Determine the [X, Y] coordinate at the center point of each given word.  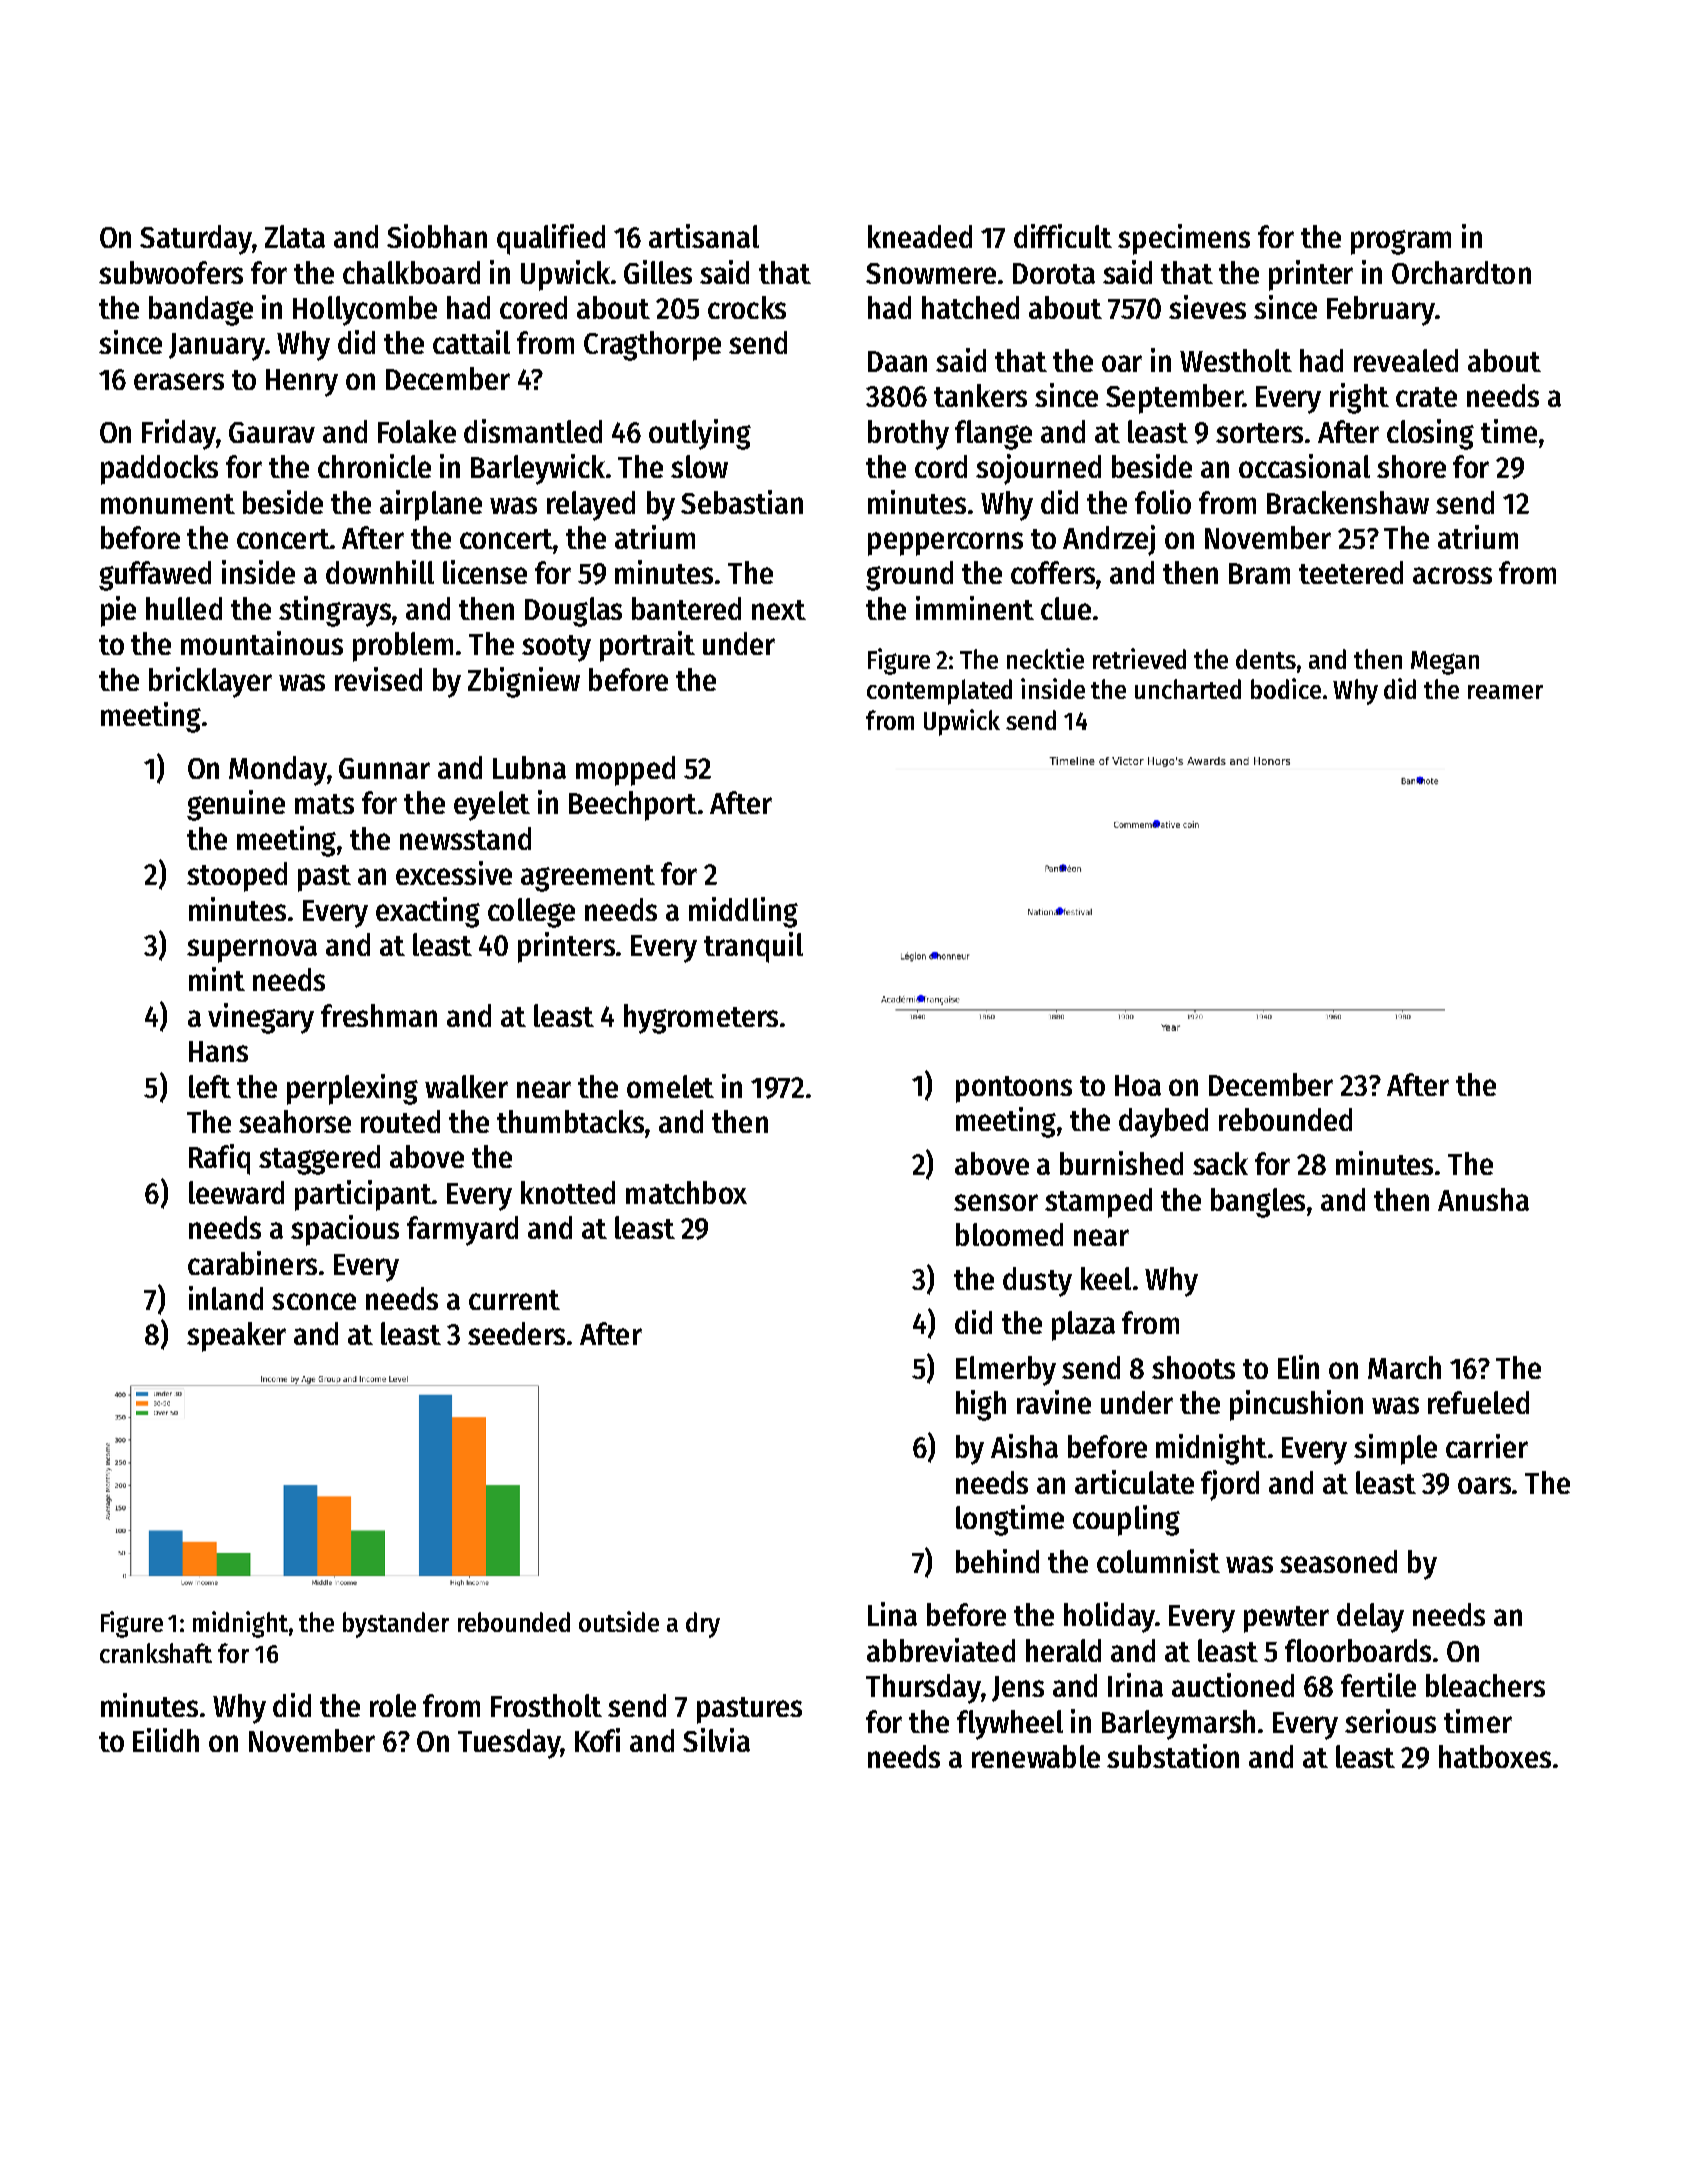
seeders [516, 1333]
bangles [1258, 1203]
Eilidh [166, 1740]
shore [1411, 466]
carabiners [252, 1263]
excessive [454, 873]
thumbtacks [570, 1121]
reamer [1505, 692]
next [779, 610]
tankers [980, 395]
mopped [625, 771]
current [514, 1300]
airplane [431, 505]
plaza [1083, 1326]
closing [1430, 434]
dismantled [533, 431]
